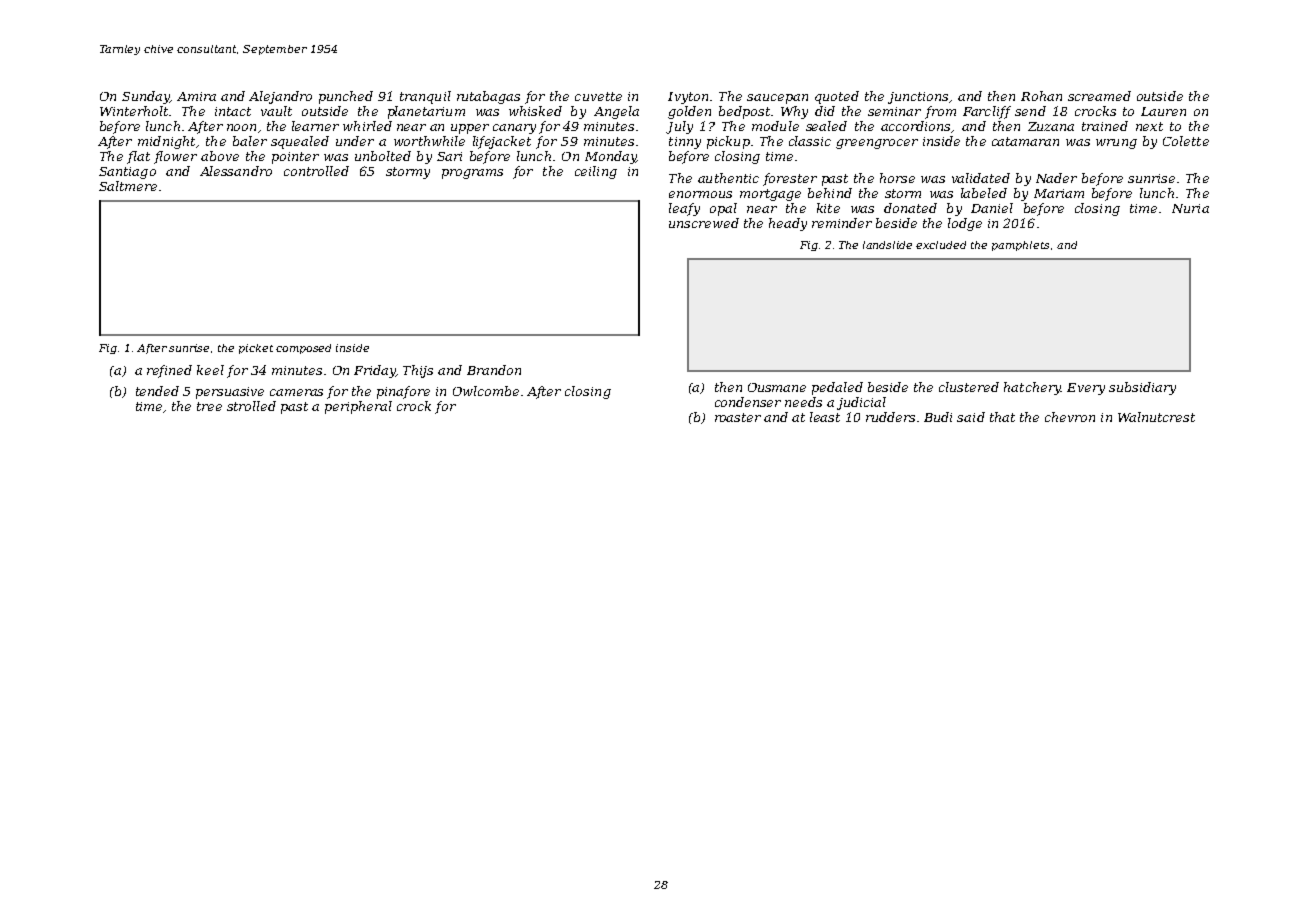 The image size is (1308, 924). What do you see at coordinates (598, 96) in the screenshot?
I see `cuvette` at bounding box center [598, 96].
